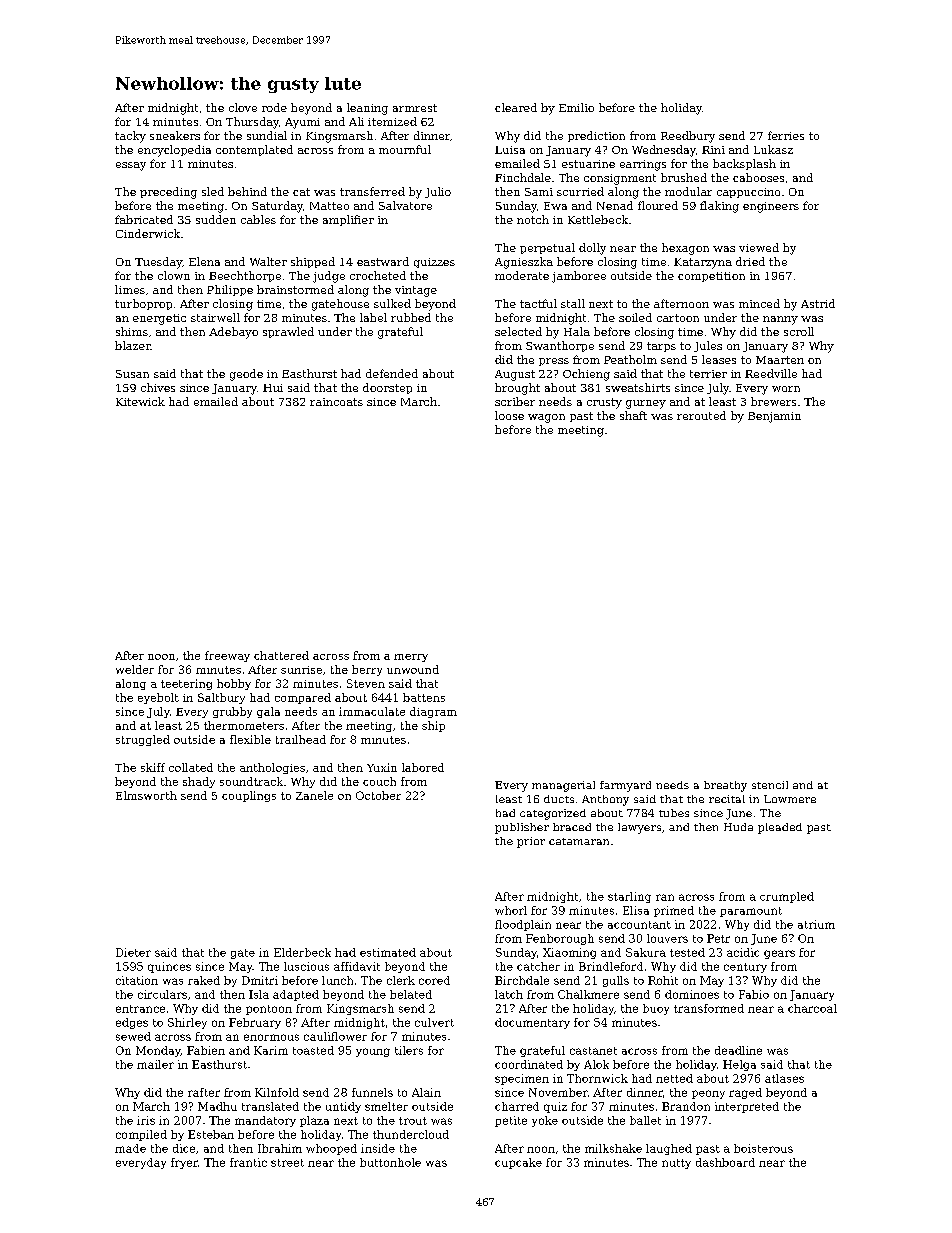 The height and width of the document is (1233, 952). Describe the element at coordinates (625, 786) in the document. I see `farmyard` at that location.
